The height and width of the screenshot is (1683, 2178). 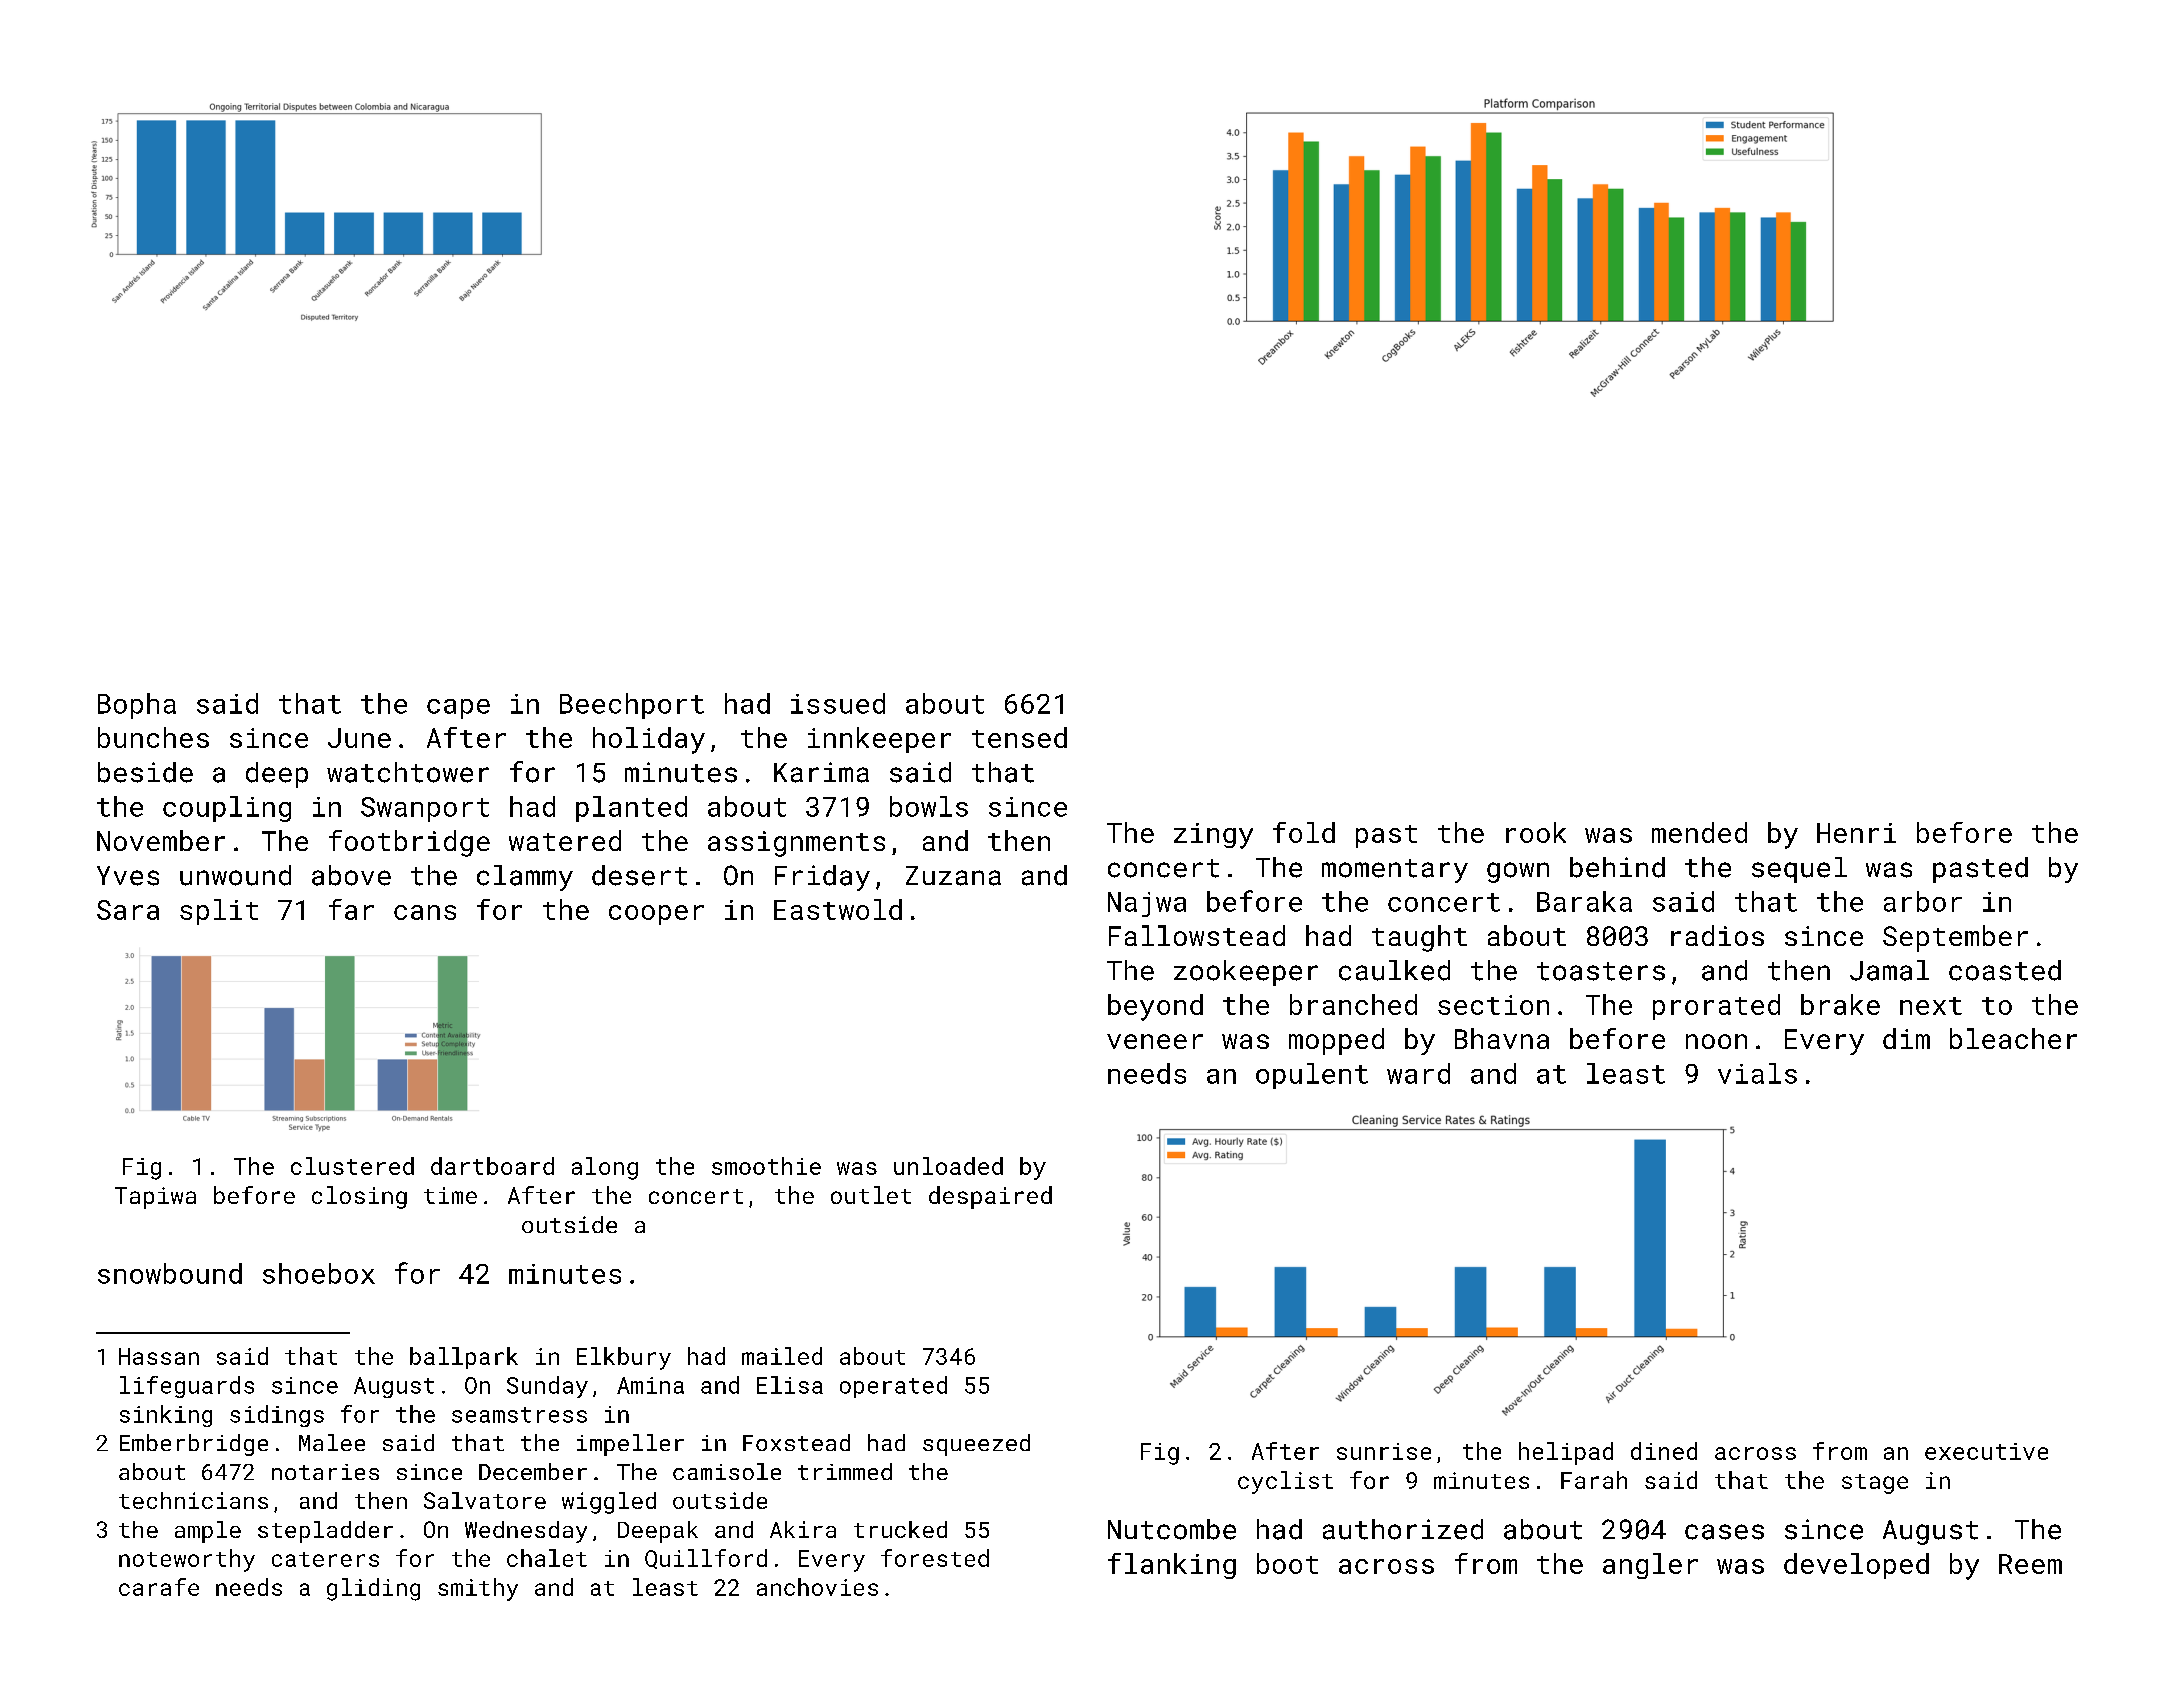 What do you see at coordinates (1155, 1041) in the screenshot?
I see `veneer` at bounding box center [1155, 1041].
